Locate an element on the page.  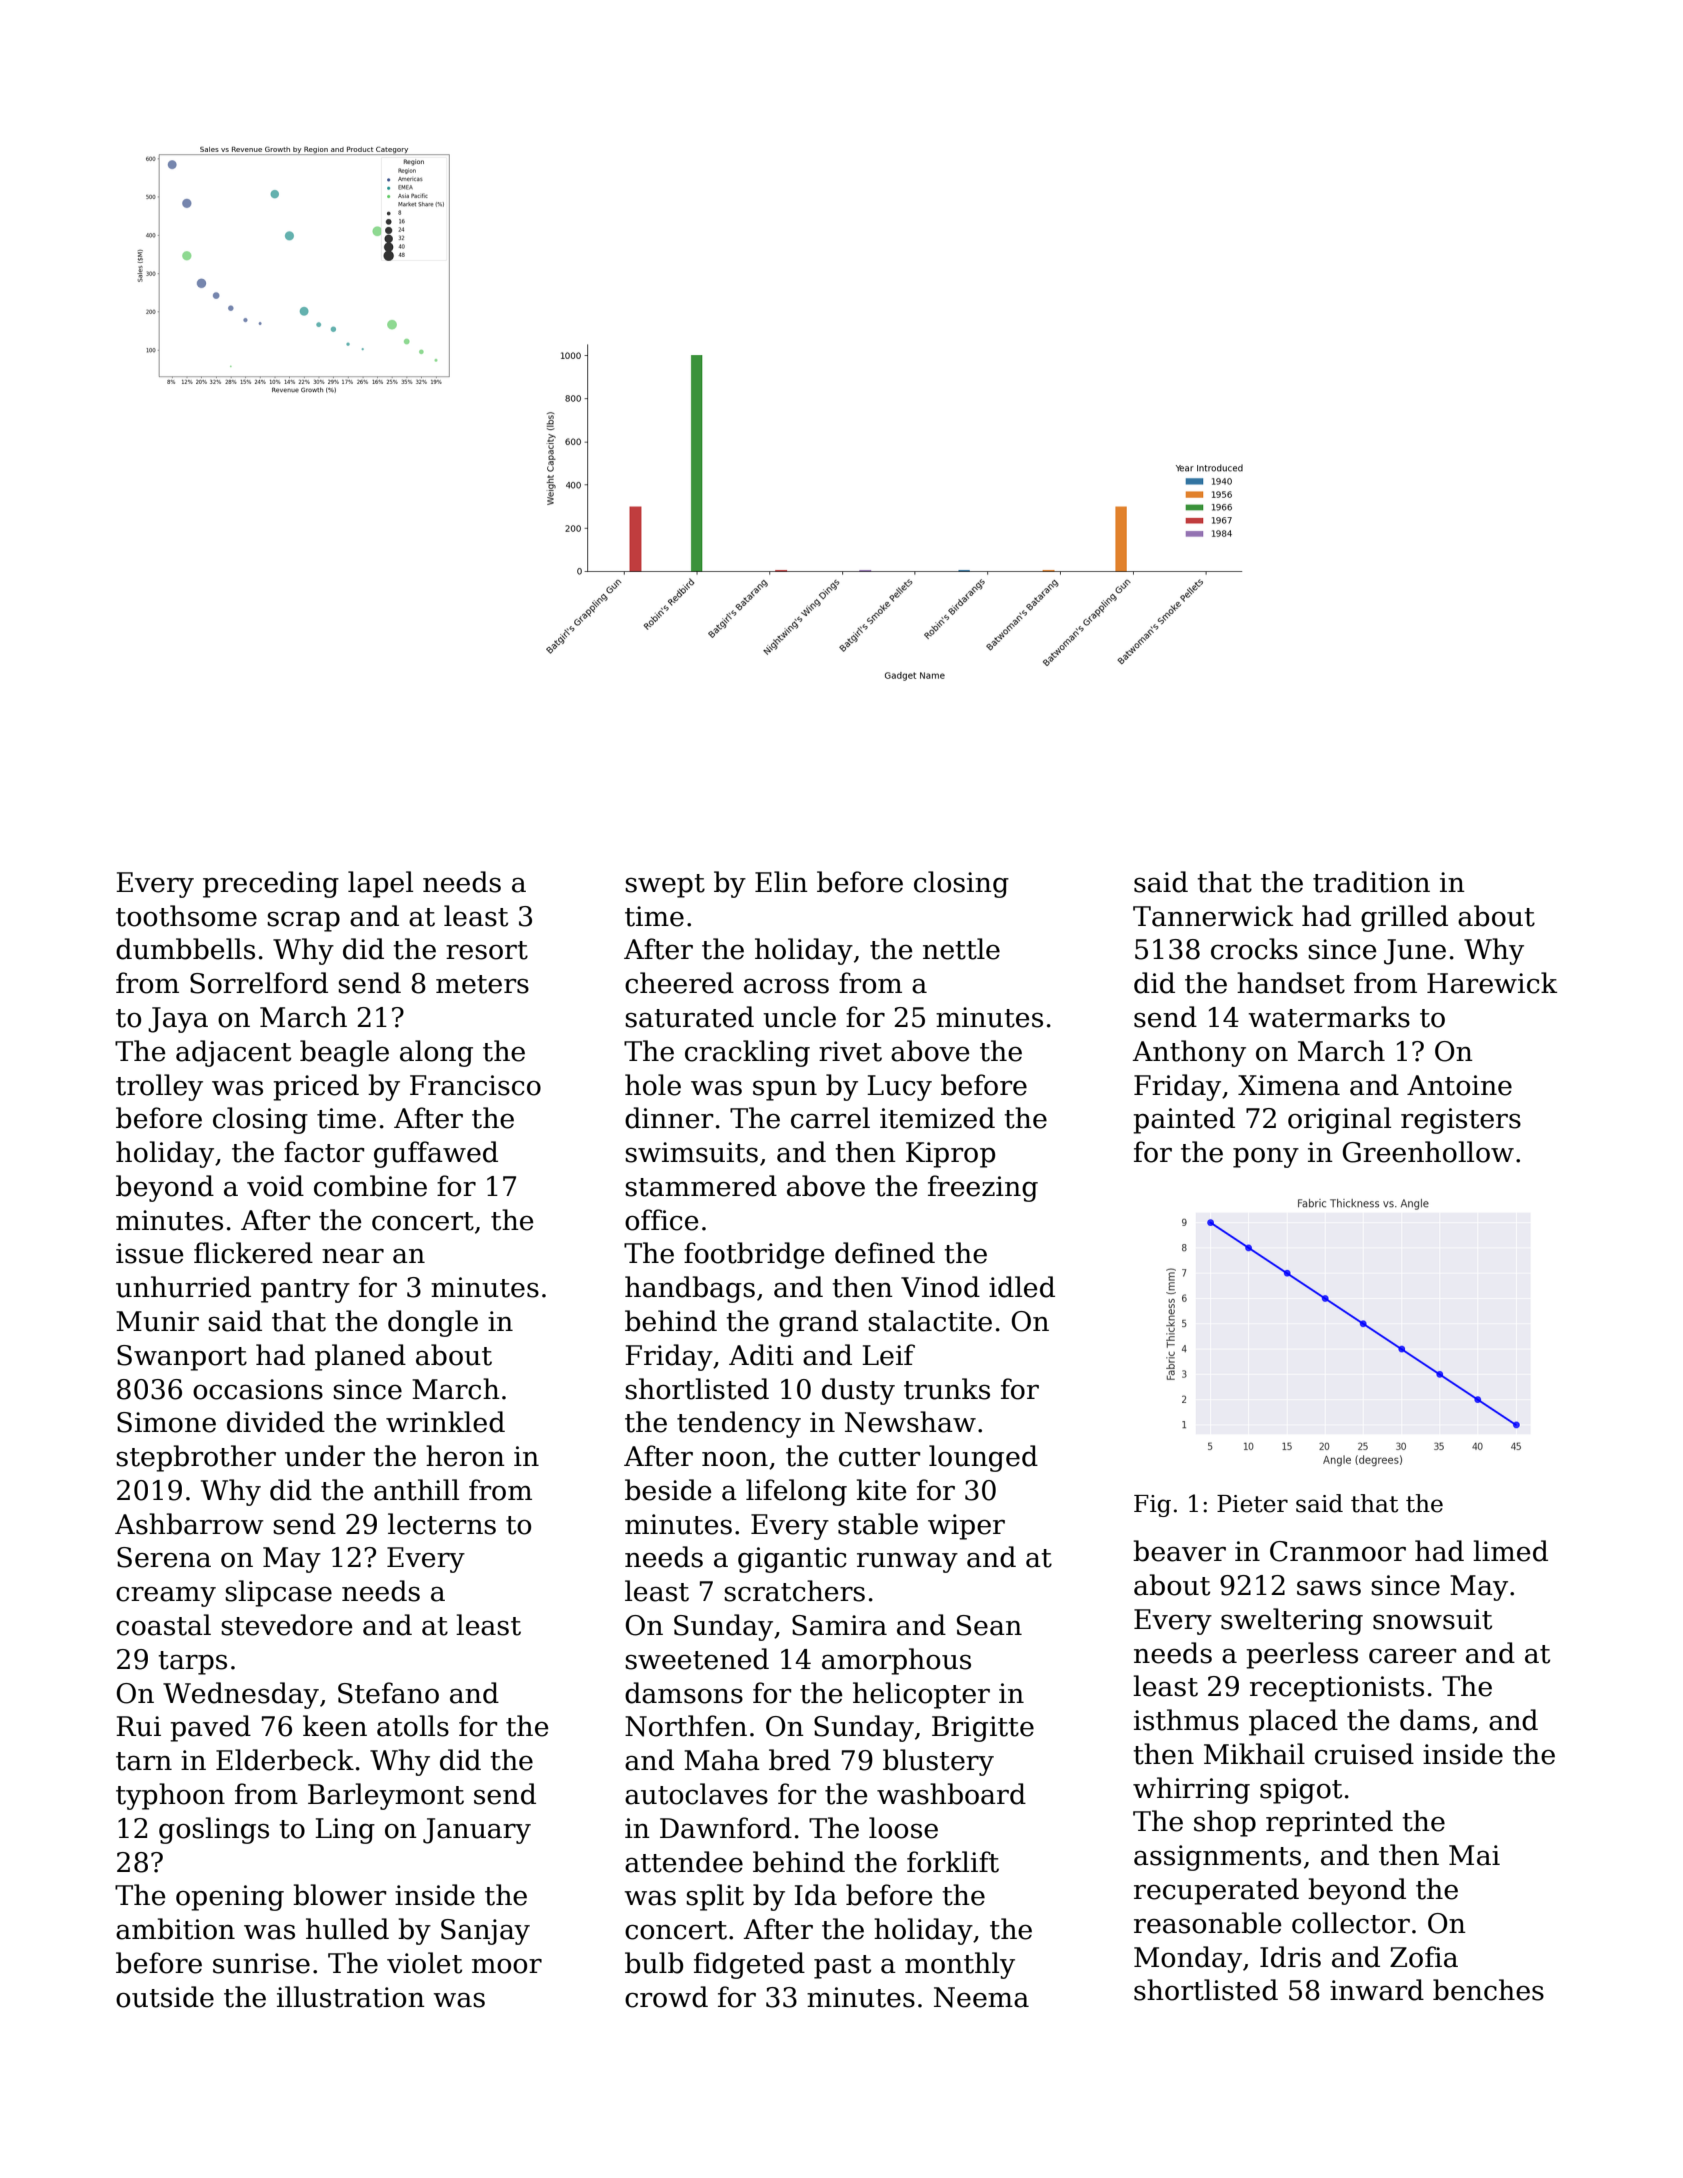
freezing is located at coordinates (983, 1188).
